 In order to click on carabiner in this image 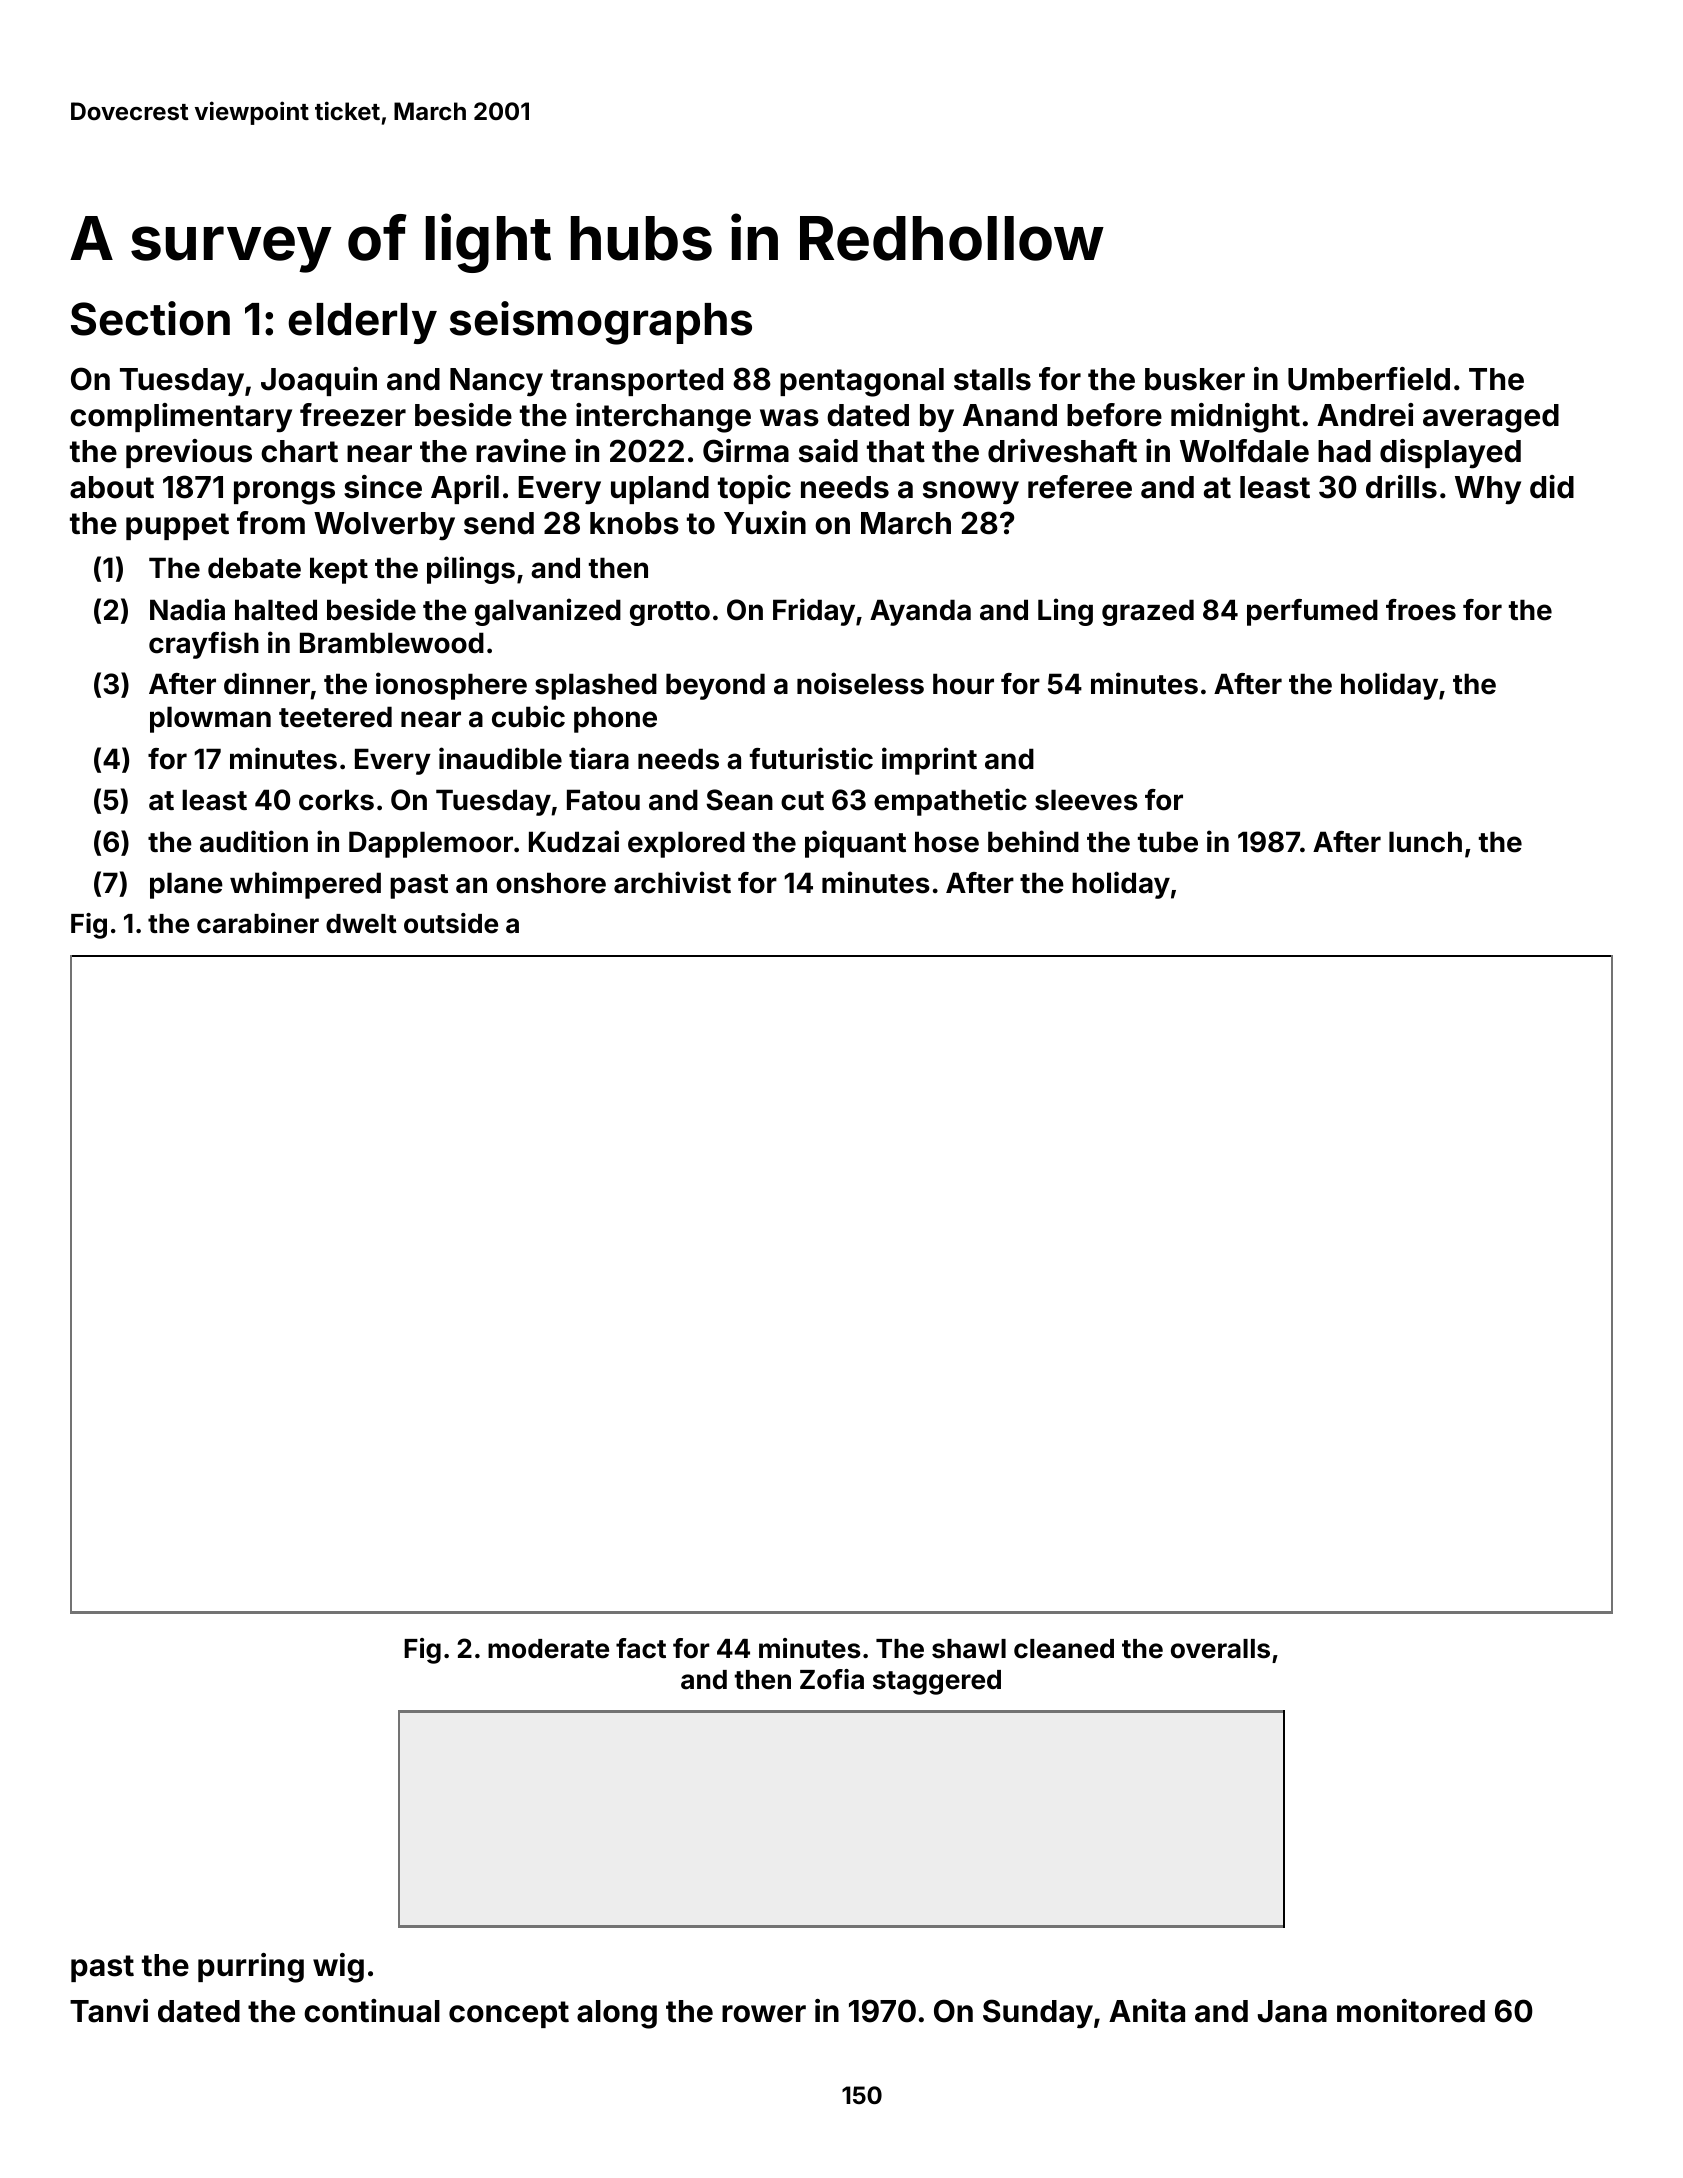, I will do `click(258, 923)`.
